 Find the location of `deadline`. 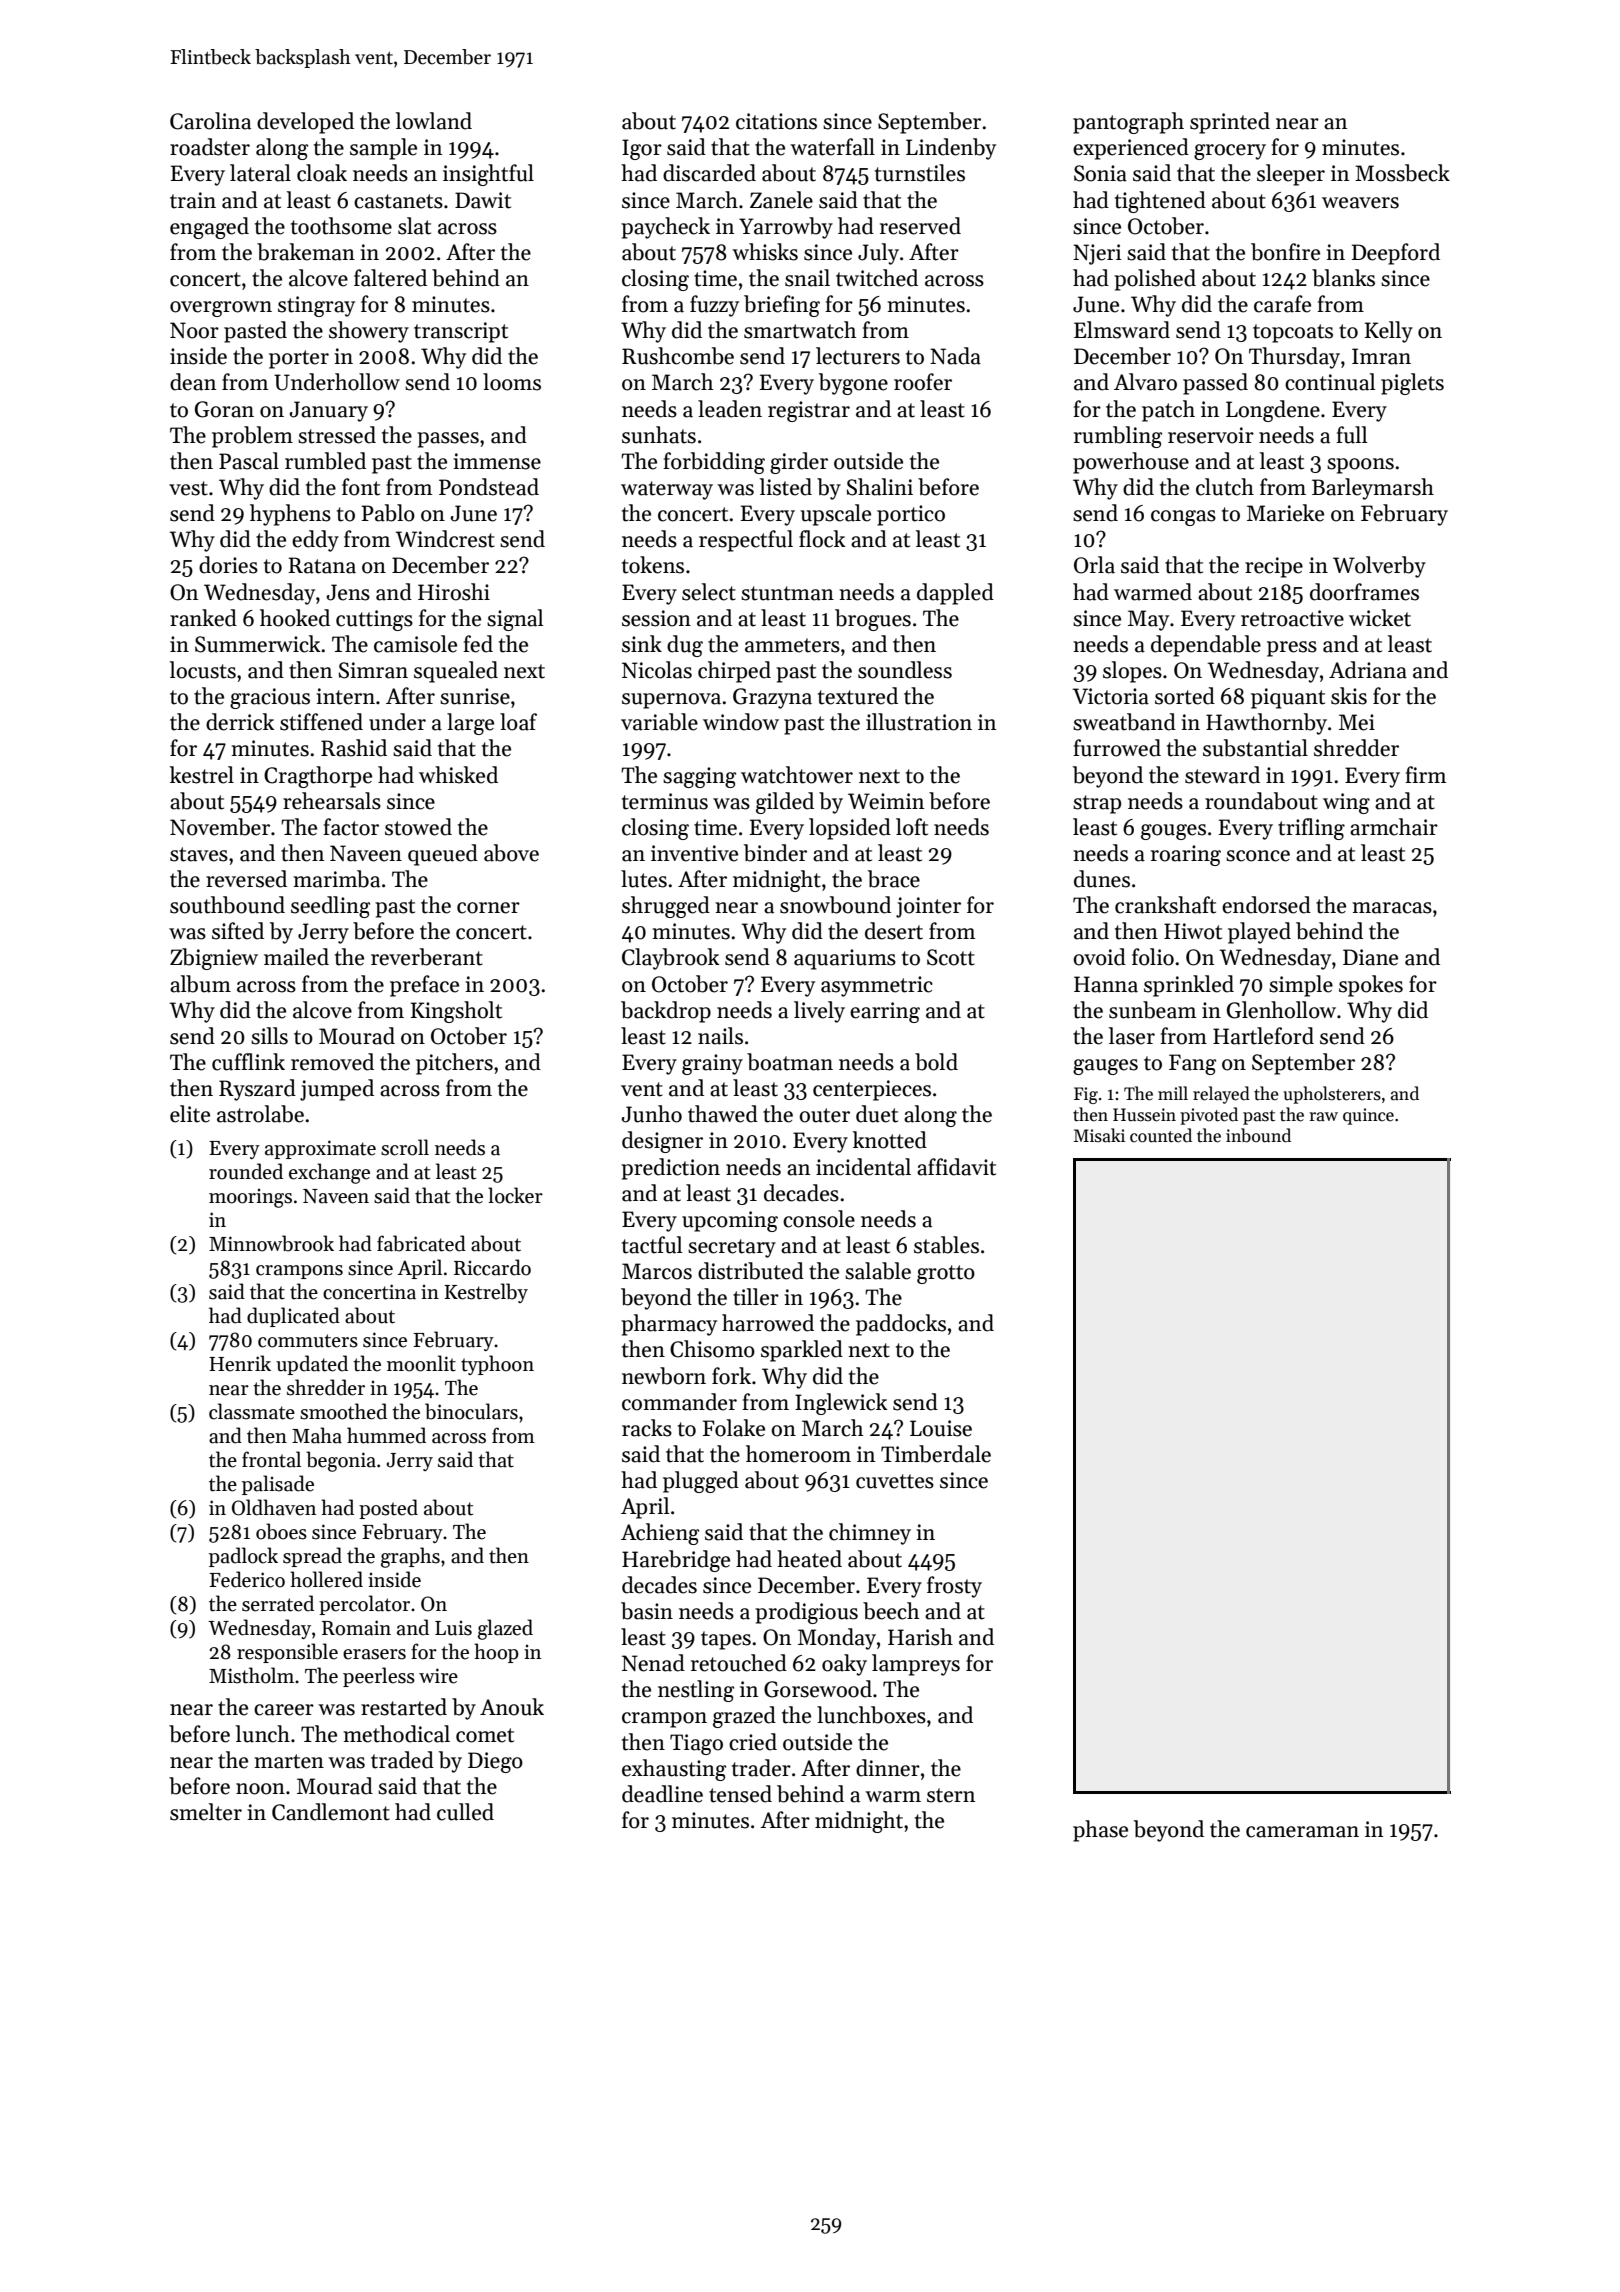

deadline is located at coordinates (662, 1794).
